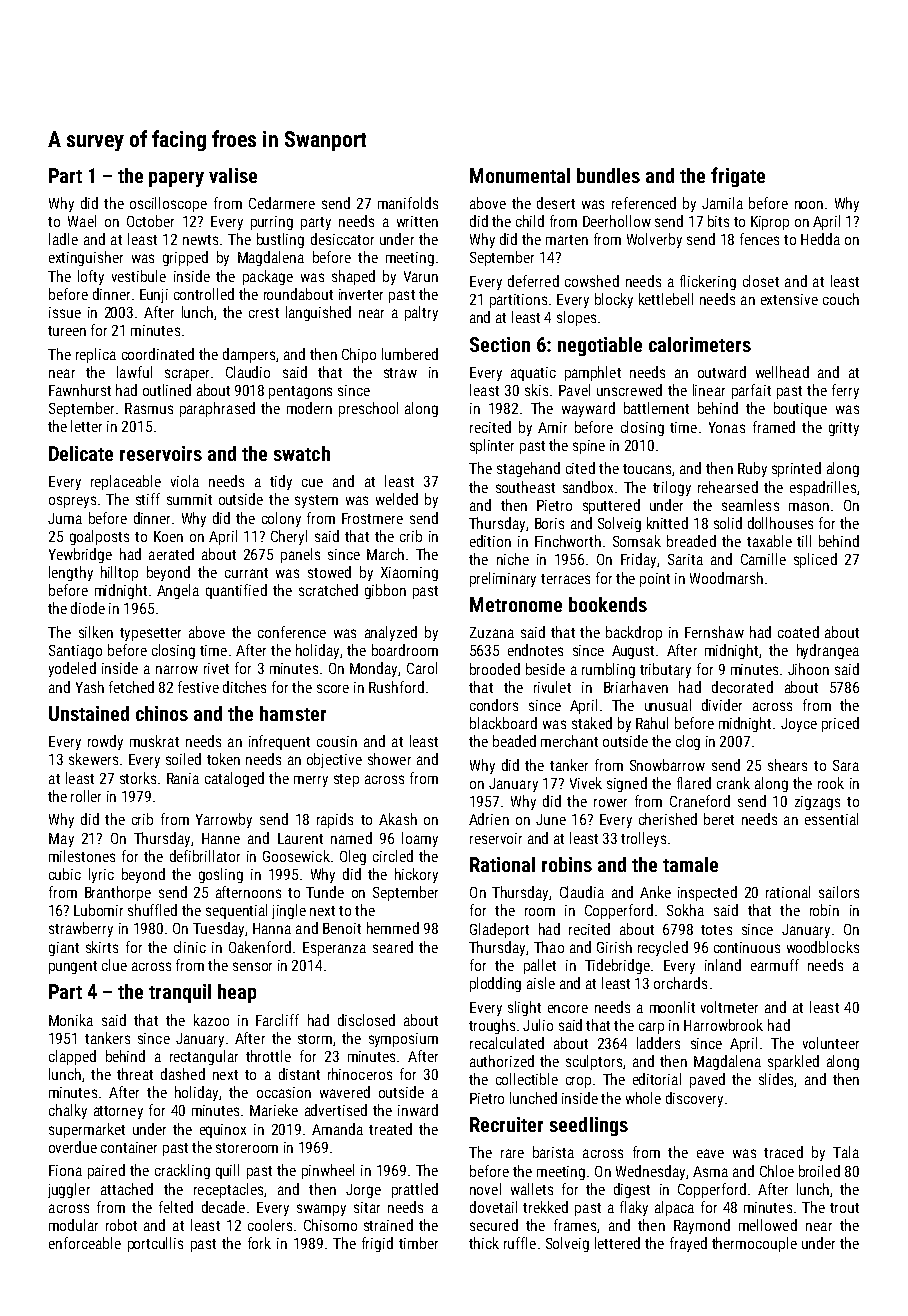  I want to click on shower, so click(389, 759).
